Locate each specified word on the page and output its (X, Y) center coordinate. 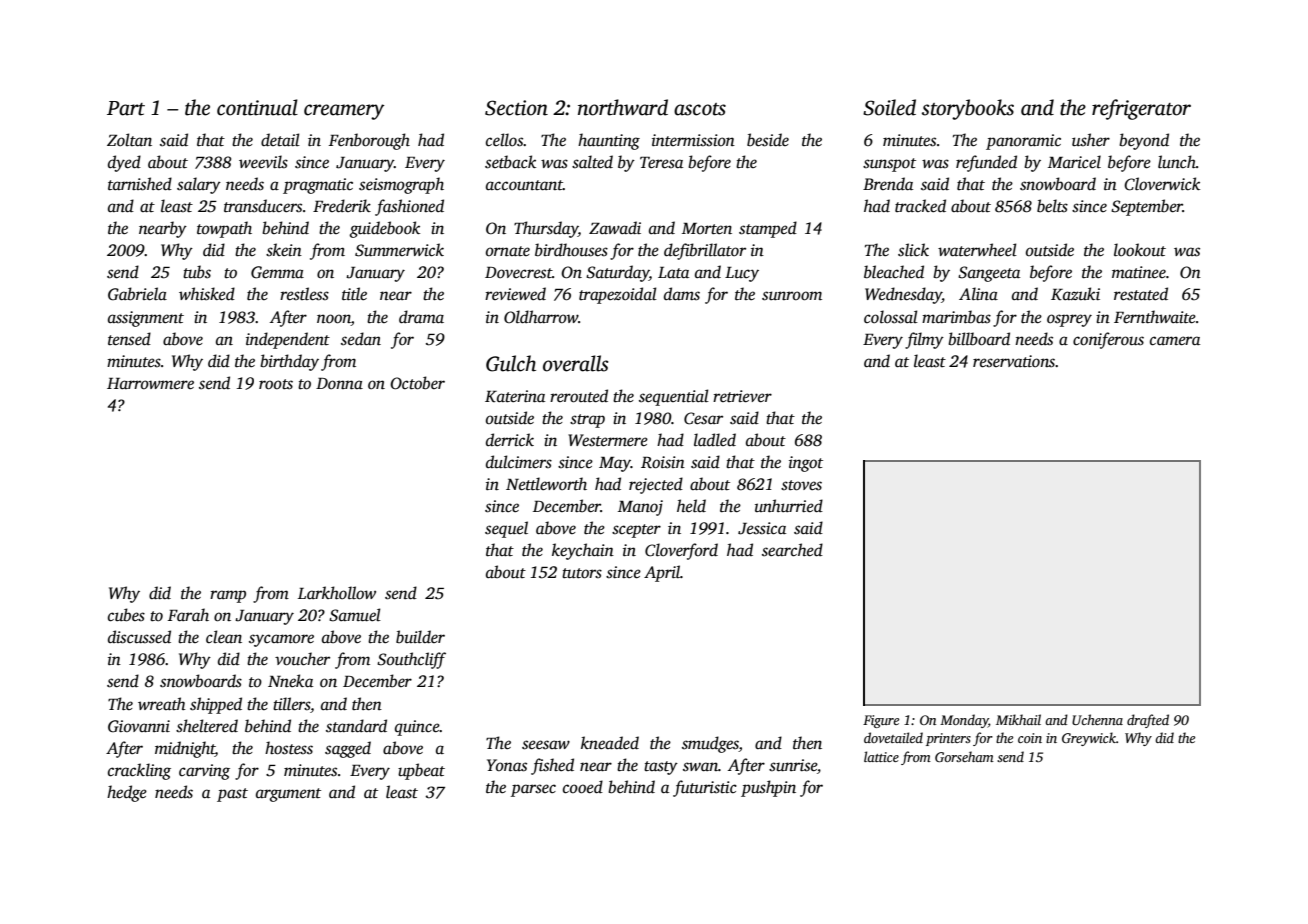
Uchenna (1097, 719)
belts (1052, 206)
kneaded (610, 743)
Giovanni (139, 726)
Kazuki (1075, 293)
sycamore (281, 640)
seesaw (546, 745)
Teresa (661, 163)
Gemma (277, 272)
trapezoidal (618, 295)
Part (126, 108)
